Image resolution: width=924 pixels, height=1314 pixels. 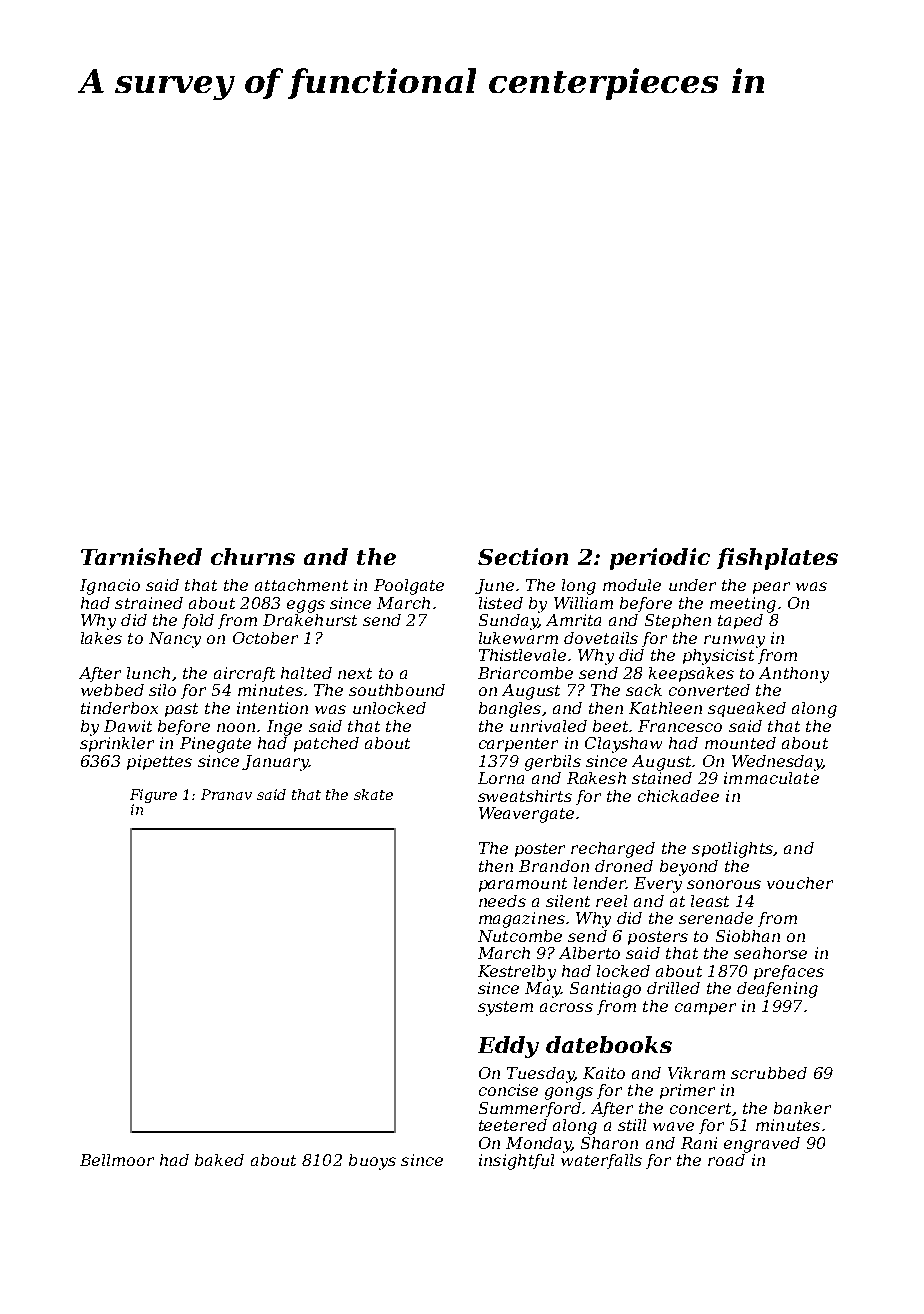 I want to click on Stephen, so click(x=678, y=621).
